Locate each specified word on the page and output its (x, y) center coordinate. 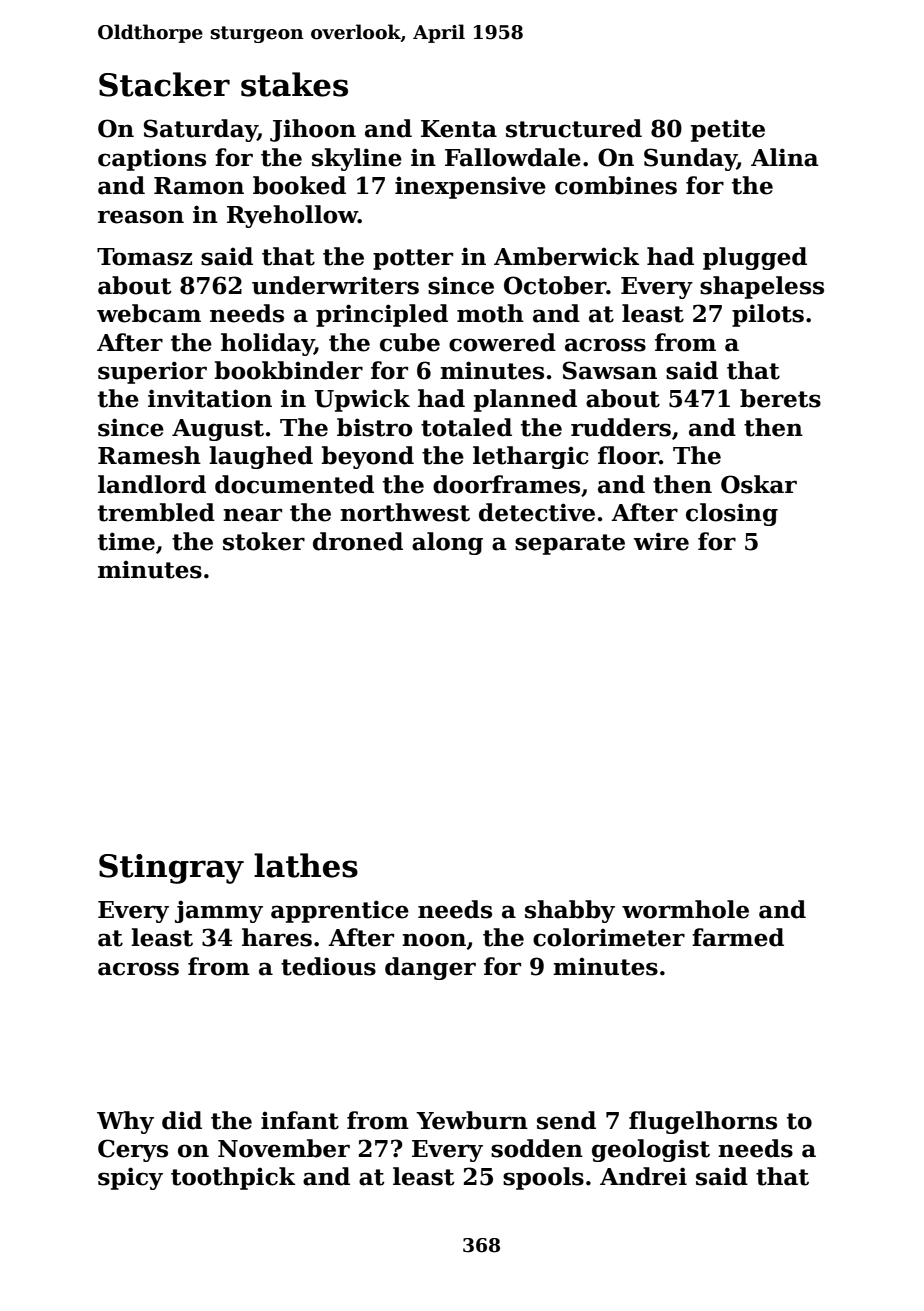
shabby (570, 911)
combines (616, 185)
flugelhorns (703, 1122)
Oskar (759, 484)
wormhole (685, 909)
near (252, 515)
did (182, 1120)
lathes (306, 865)
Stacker (164, 84)
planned (525, 400)
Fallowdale (513, 157)
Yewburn (472, 1120)
